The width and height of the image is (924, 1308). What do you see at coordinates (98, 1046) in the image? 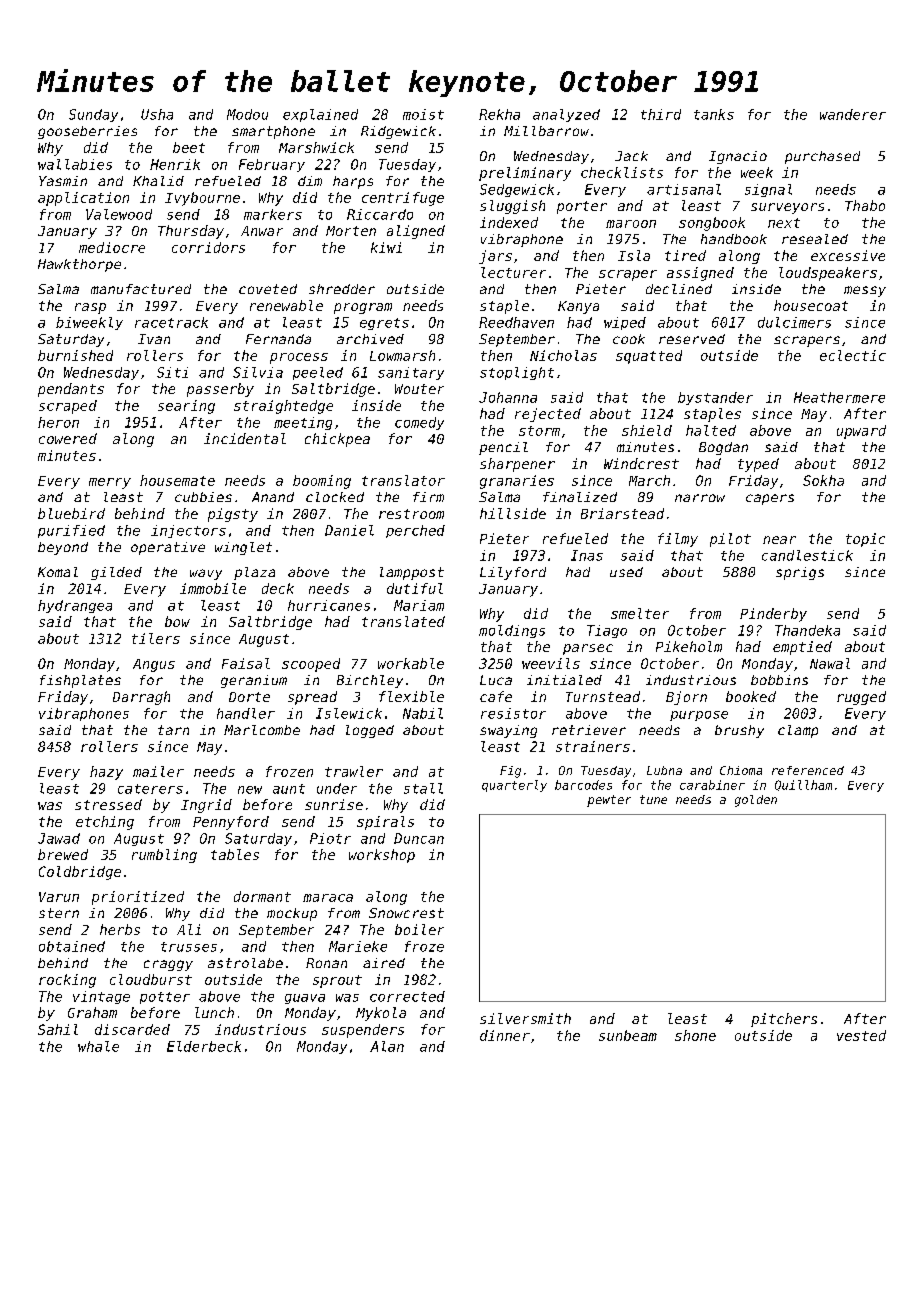
I see `whale` at bounding box center [98, 1046].
